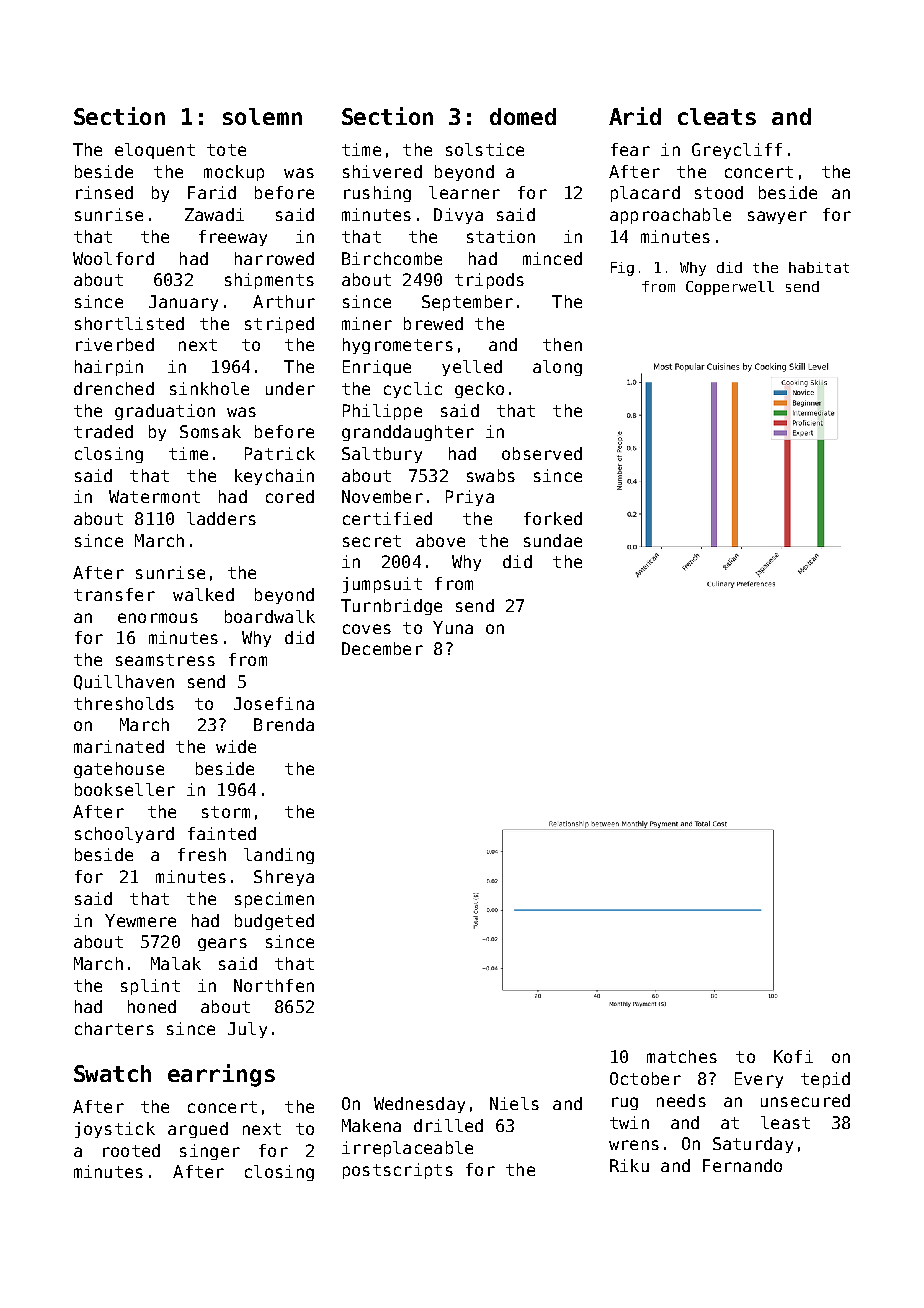 The image size is (924, 1308). Describe the element at coordinates (269, 281) in the screenshot. I see `shipments` at that location.
